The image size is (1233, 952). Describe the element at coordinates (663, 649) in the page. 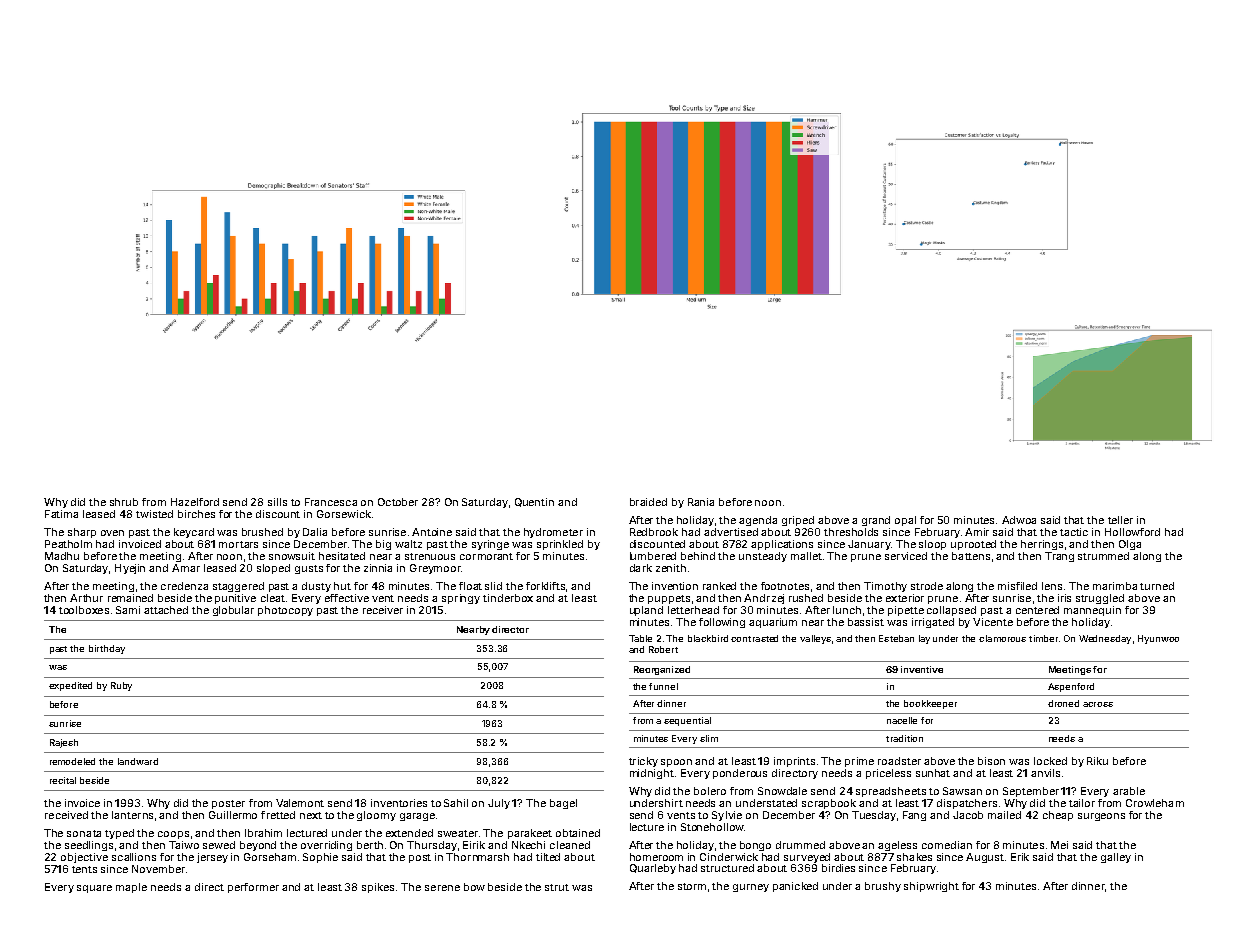

I see `Robert` at that location.
